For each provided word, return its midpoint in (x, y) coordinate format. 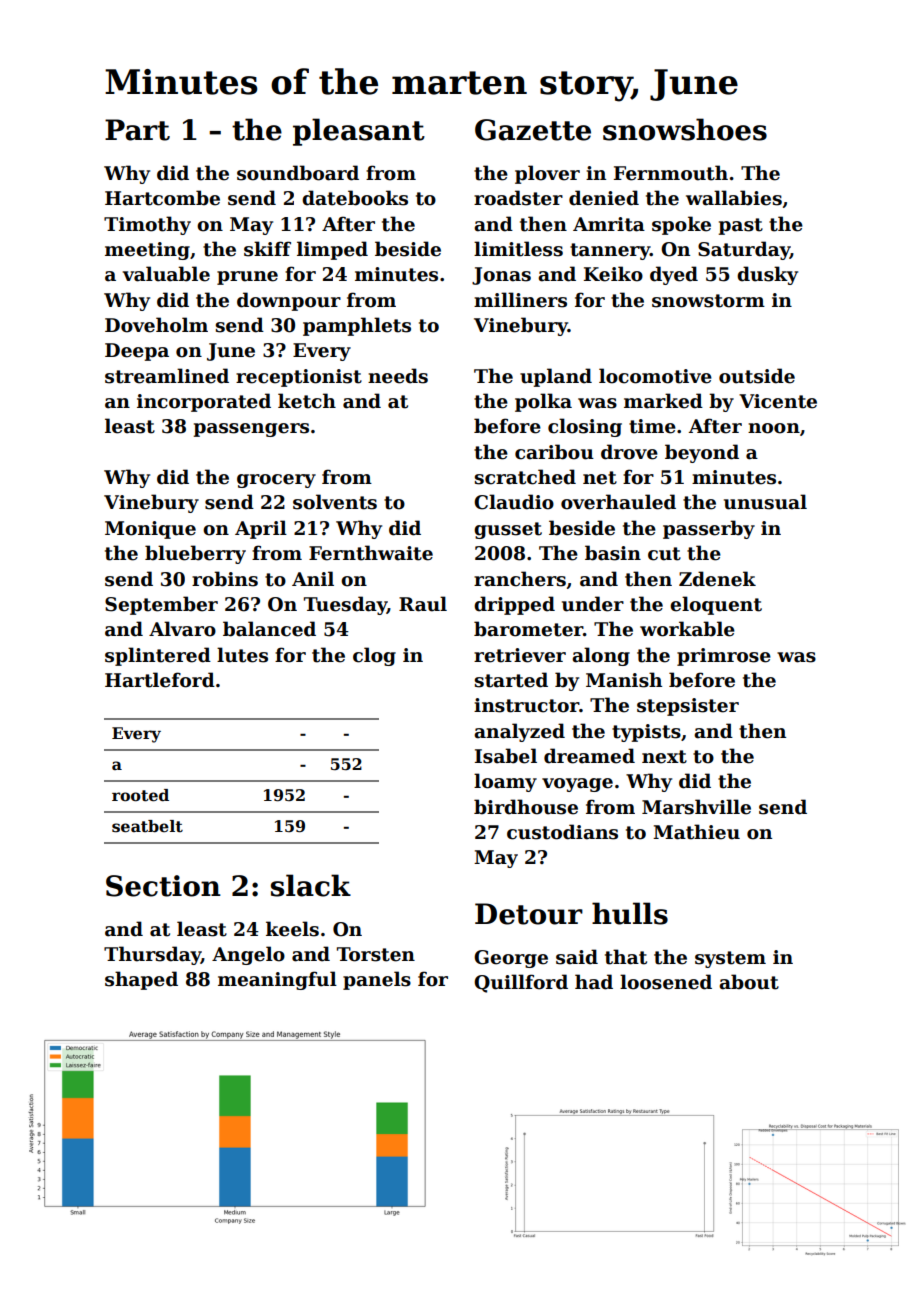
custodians (562, 832)
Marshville (696, 807)
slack (311, 885)
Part (137, 130)
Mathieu (696, 832)
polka (543, 402)
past (741, 226)
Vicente (778, 401)
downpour (289, 301)
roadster (518, 198)
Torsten (376, 954)
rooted (140, 795)
